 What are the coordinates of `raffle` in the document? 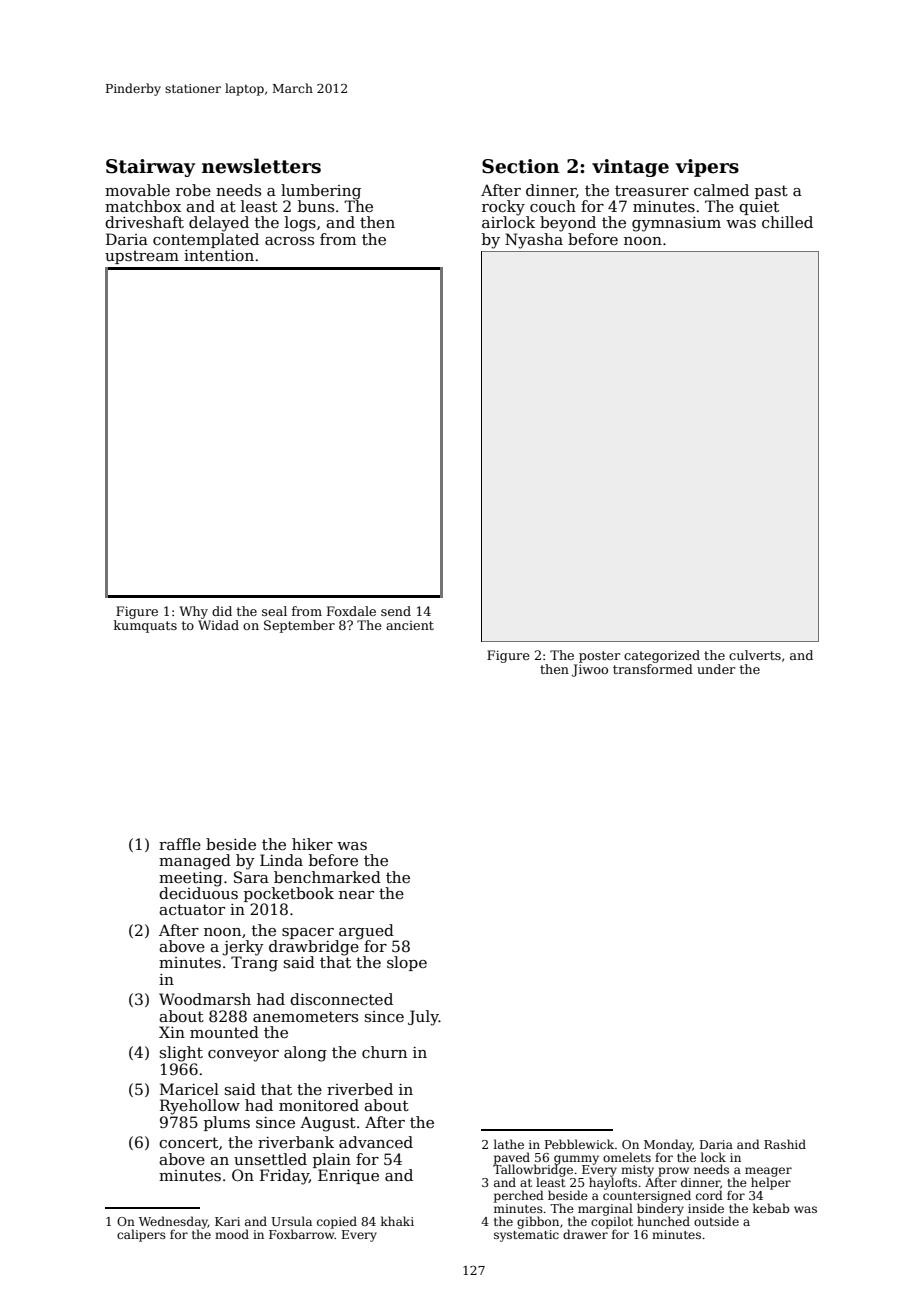 It's located at (180, 844).
